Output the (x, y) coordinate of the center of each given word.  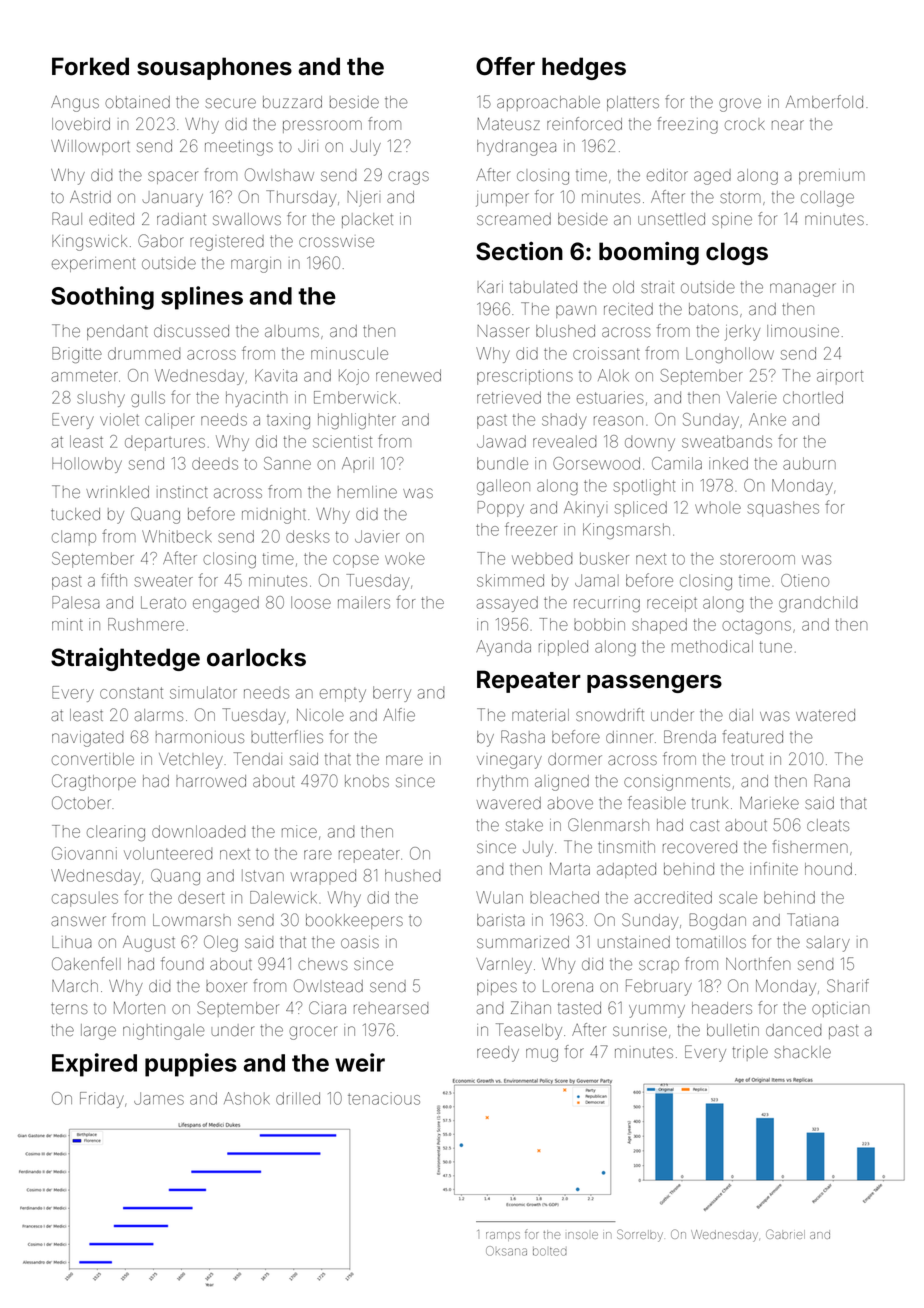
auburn (809, 463)
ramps (503, 1236)
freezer (531, 529)
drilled (298, 1098)
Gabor (161, 240)
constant (131, 693)
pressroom (322, 126)
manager (803, 290)
